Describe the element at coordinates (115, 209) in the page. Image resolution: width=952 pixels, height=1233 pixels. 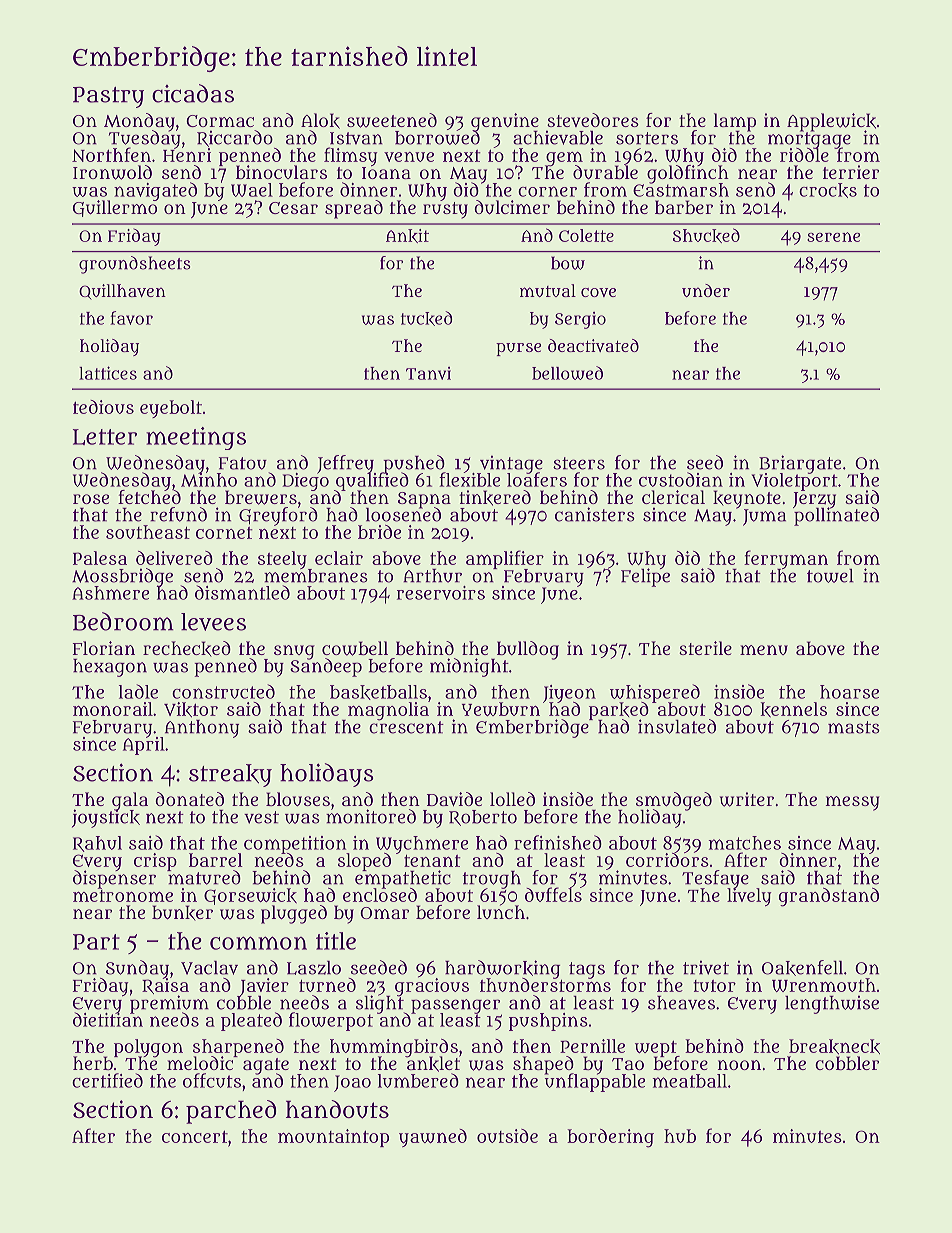
I see `Guillermo` at that location.
